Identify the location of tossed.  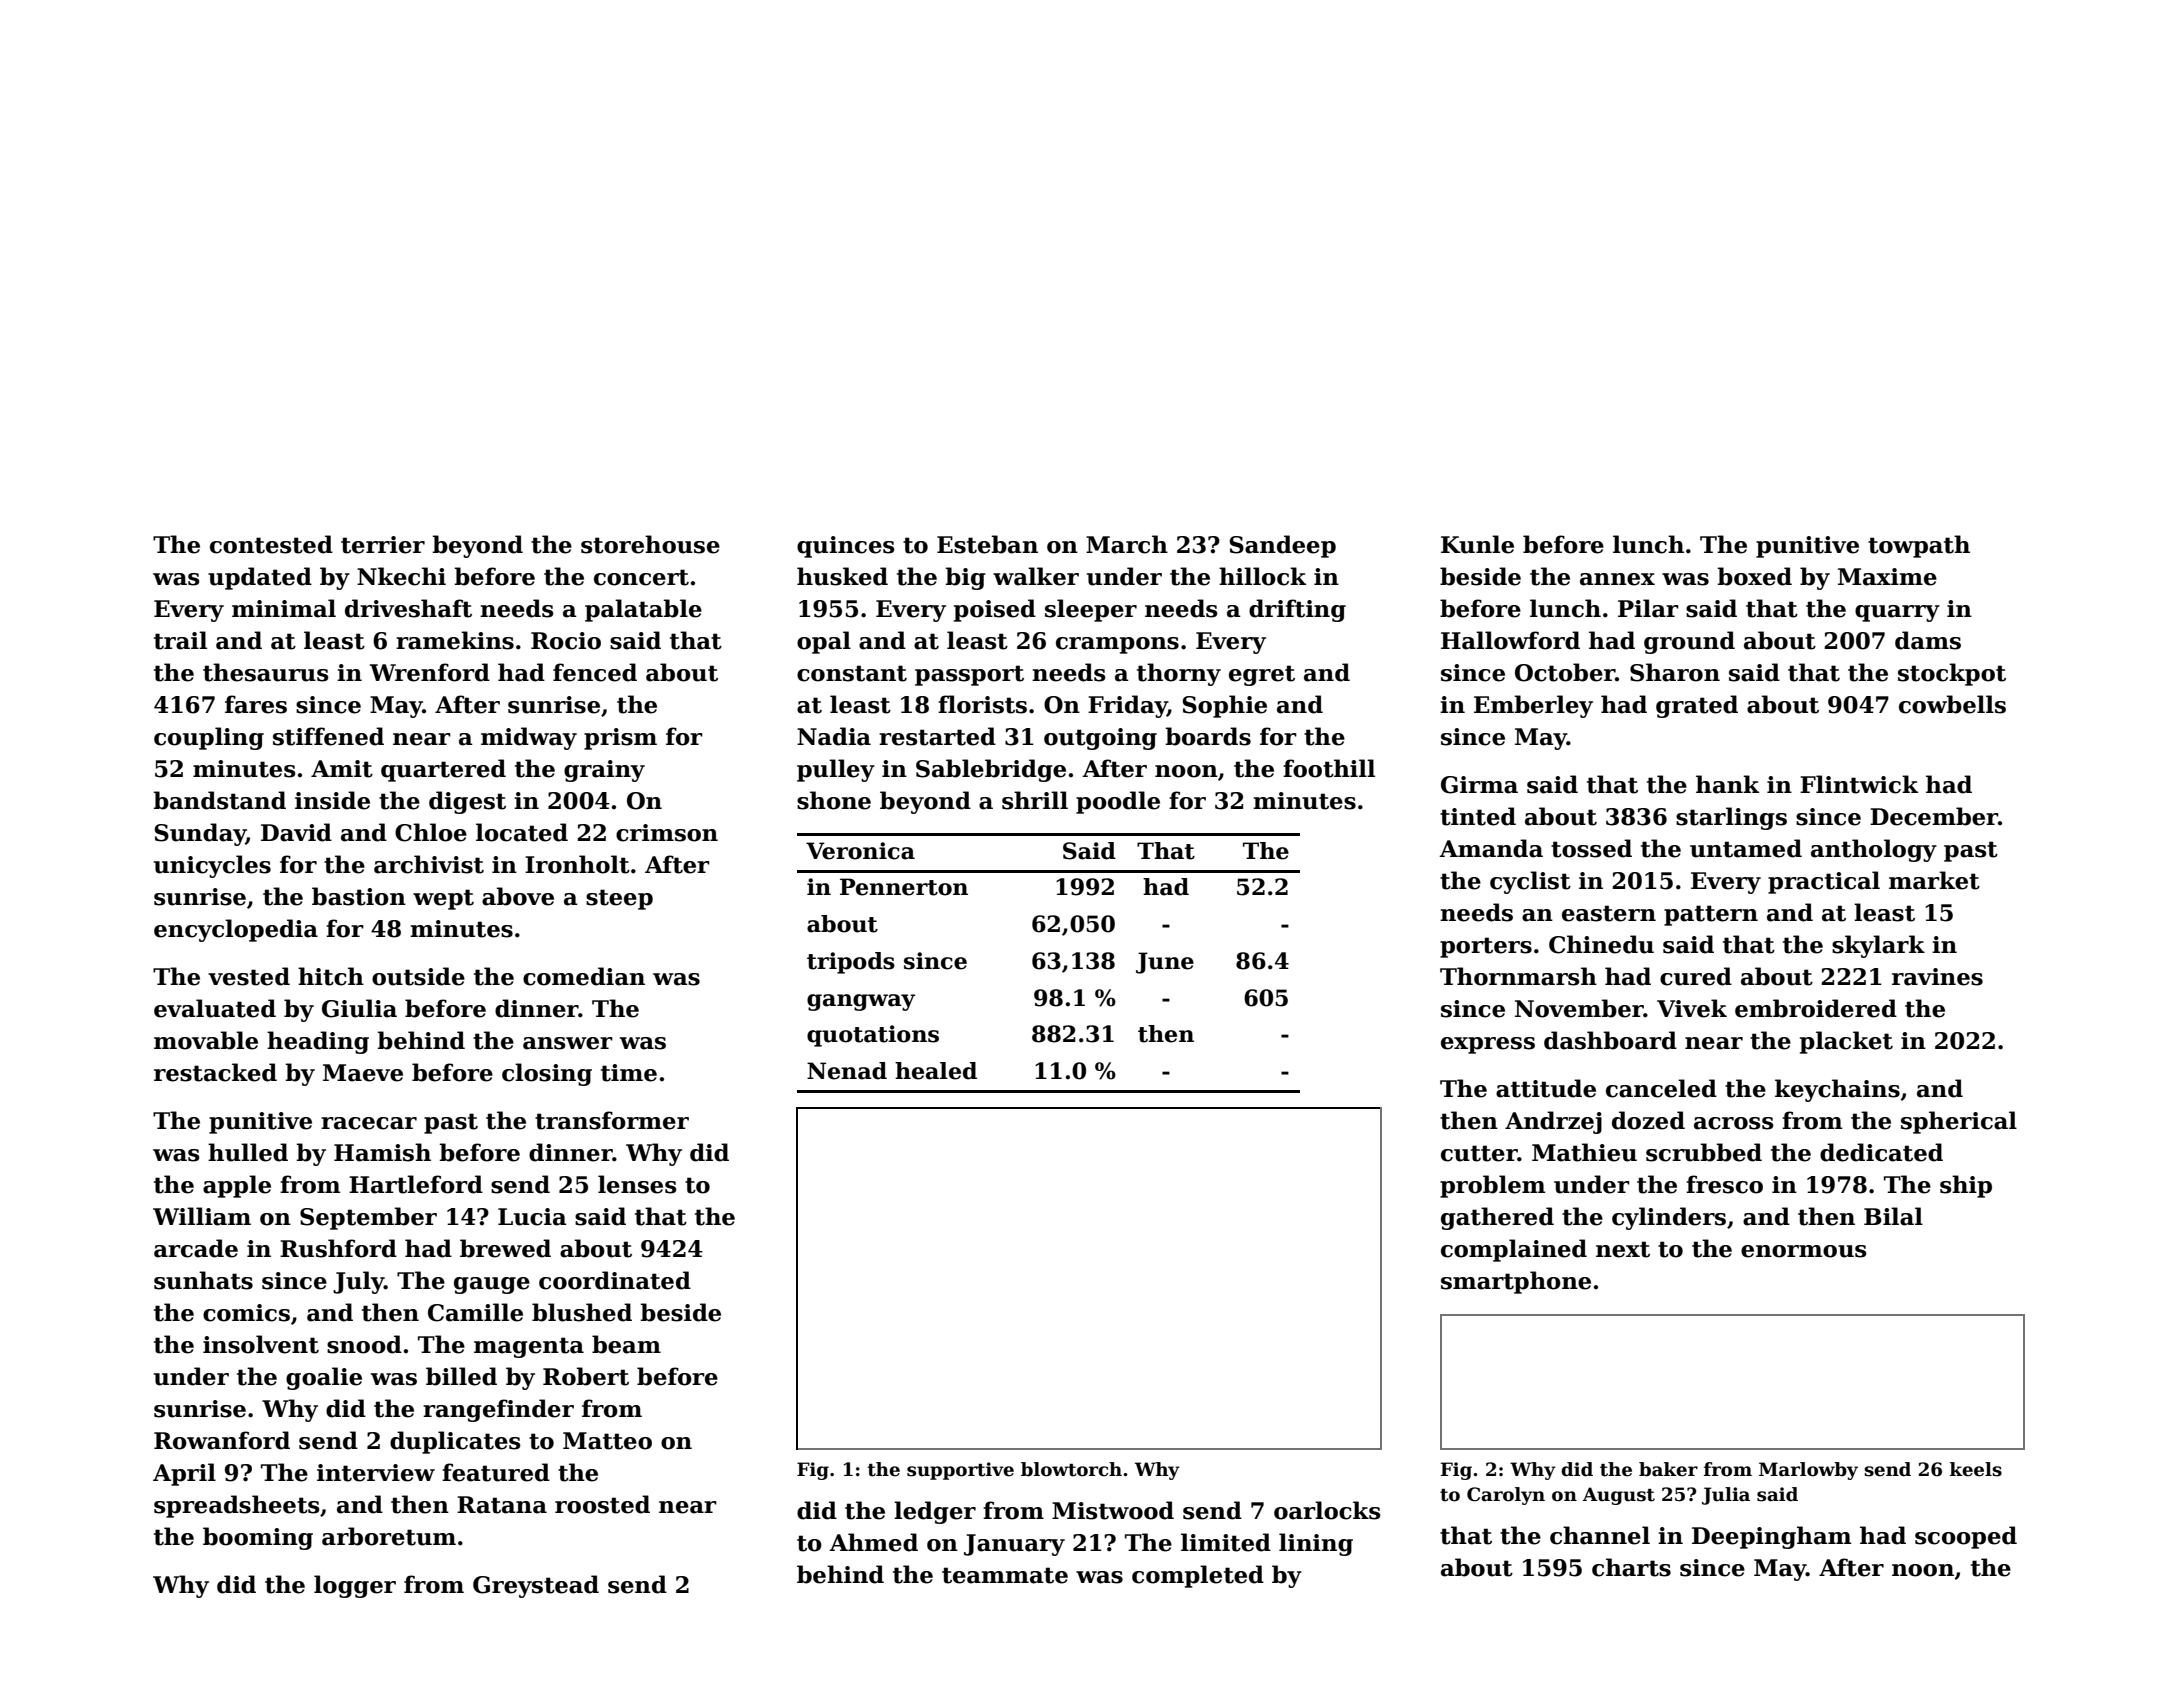
(1591, 848).
